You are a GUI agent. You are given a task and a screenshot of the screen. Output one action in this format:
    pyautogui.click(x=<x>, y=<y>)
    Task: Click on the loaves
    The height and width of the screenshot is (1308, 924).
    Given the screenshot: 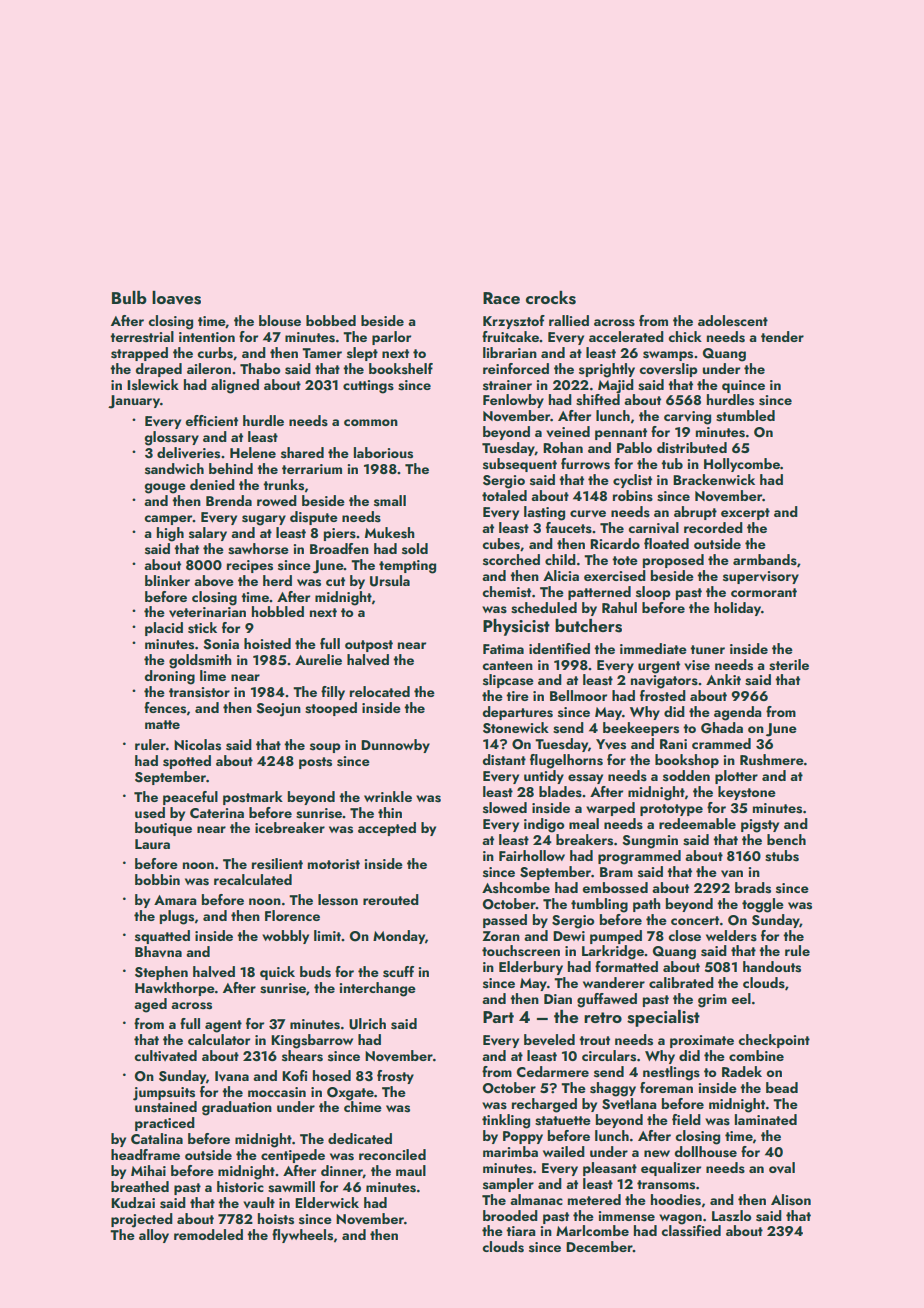 What is the action you would take?
    pyautogui.click(x=176, y=298)
